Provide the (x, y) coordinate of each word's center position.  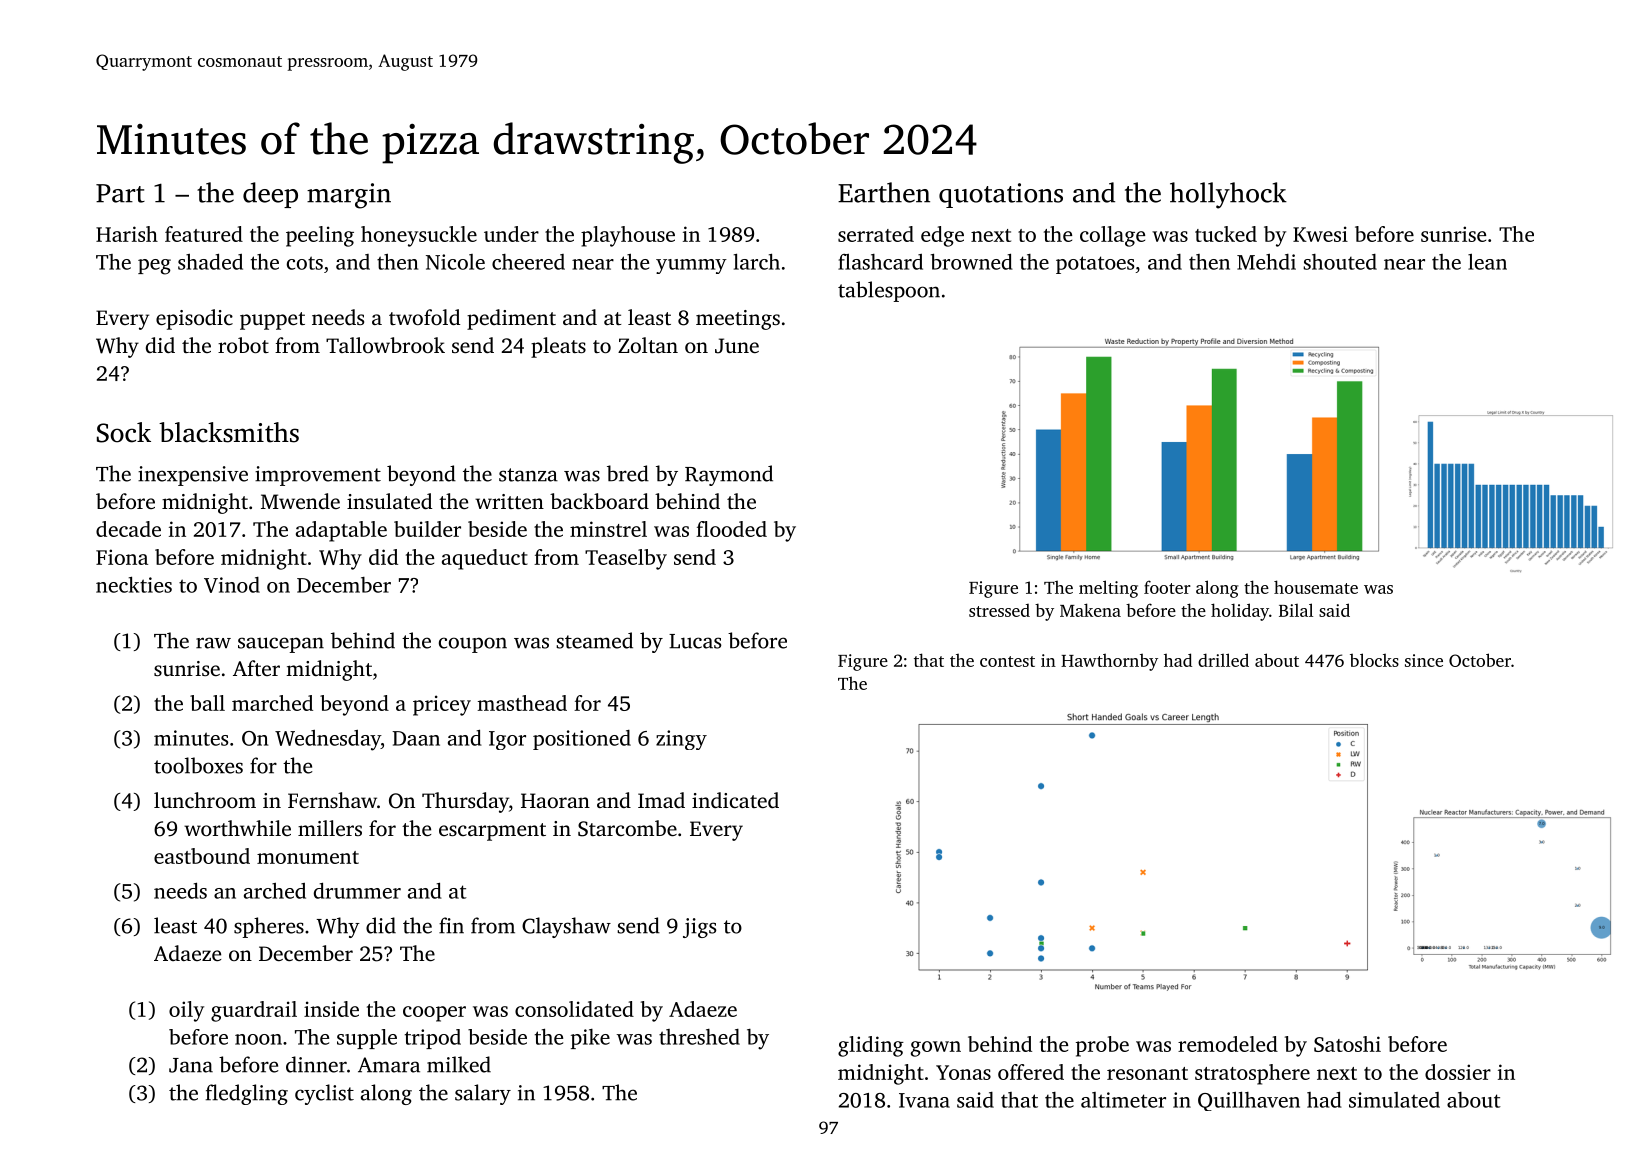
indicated (735, 800)
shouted (1340, 262)
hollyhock (1228, 195)
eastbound (202, 856)
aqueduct (485, 559)
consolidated (574, 1009)
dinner (316, 1064)
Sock (124, 432)
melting (1108, 589)
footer (1167, 587)
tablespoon (889, 291)
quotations (1001, 195)
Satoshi (1347, 1044)
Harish (127, 234)
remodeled (1228, 1044)
